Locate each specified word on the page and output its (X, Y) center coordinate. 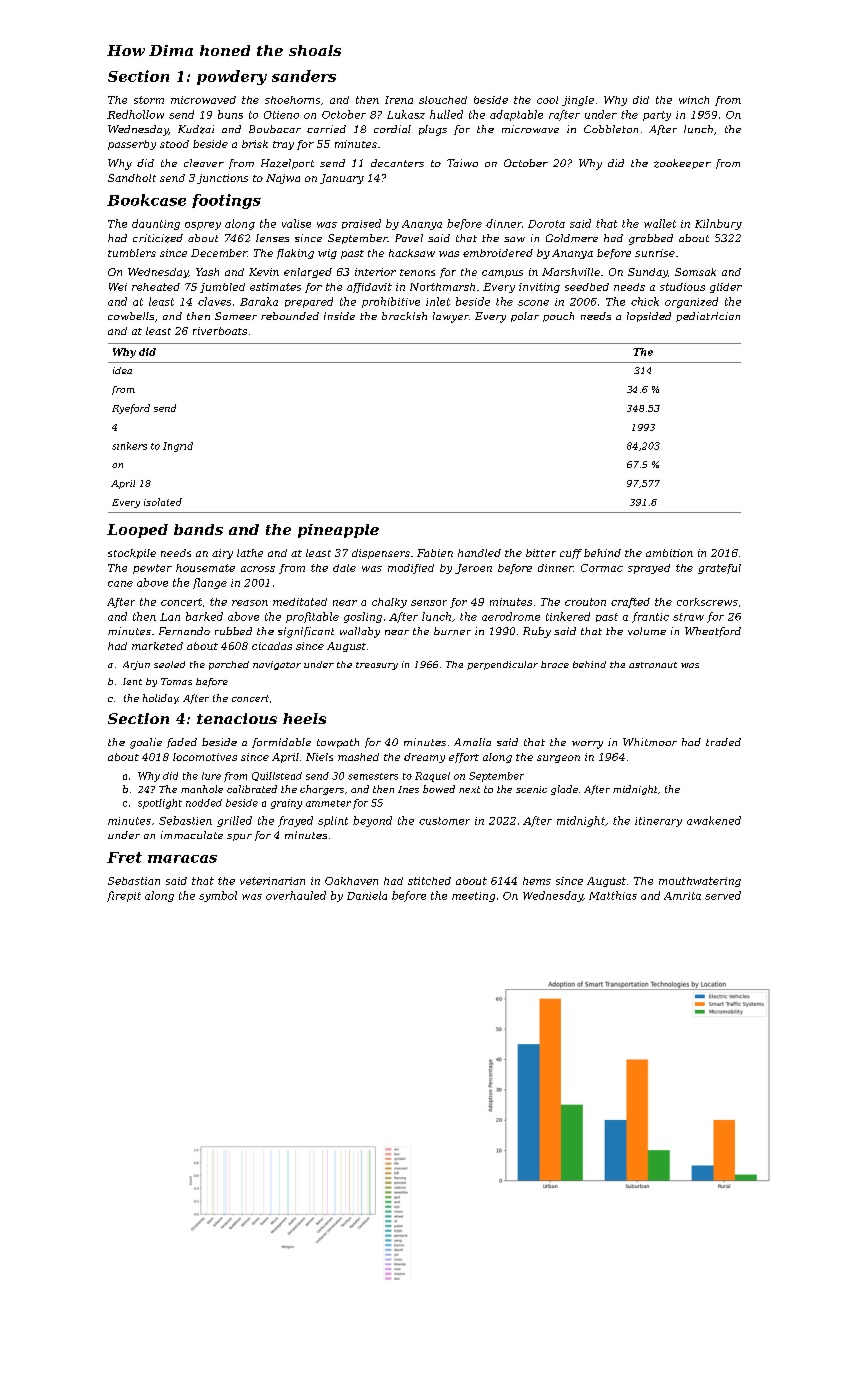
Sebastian (134, 881)
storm (149, 100)
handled (479, 553)
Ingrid (178, 447)
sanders (304, 76)
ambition (669, 553)
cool (547, 100)
